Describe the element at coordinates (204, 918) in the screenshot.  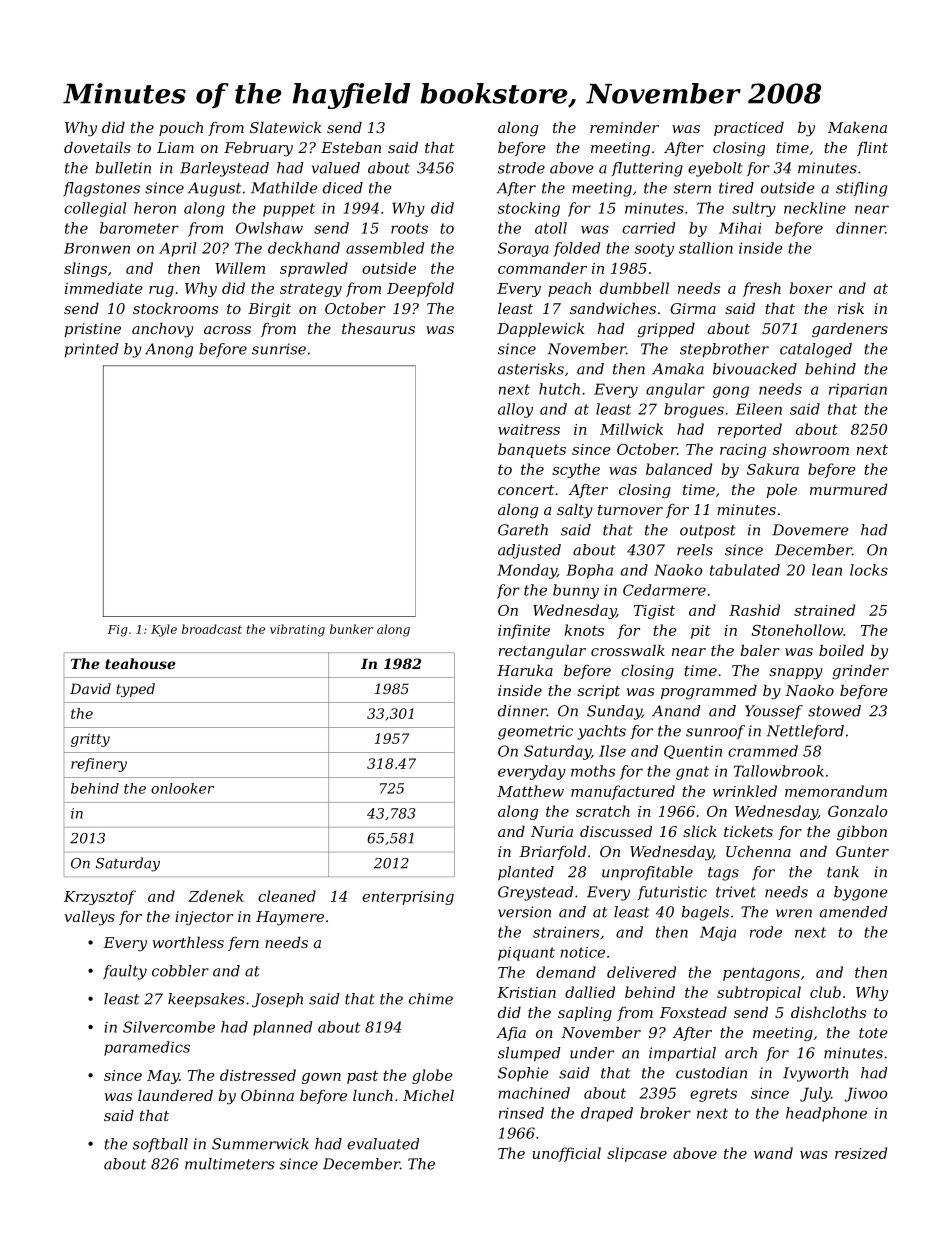
I see `injector` at that location.
